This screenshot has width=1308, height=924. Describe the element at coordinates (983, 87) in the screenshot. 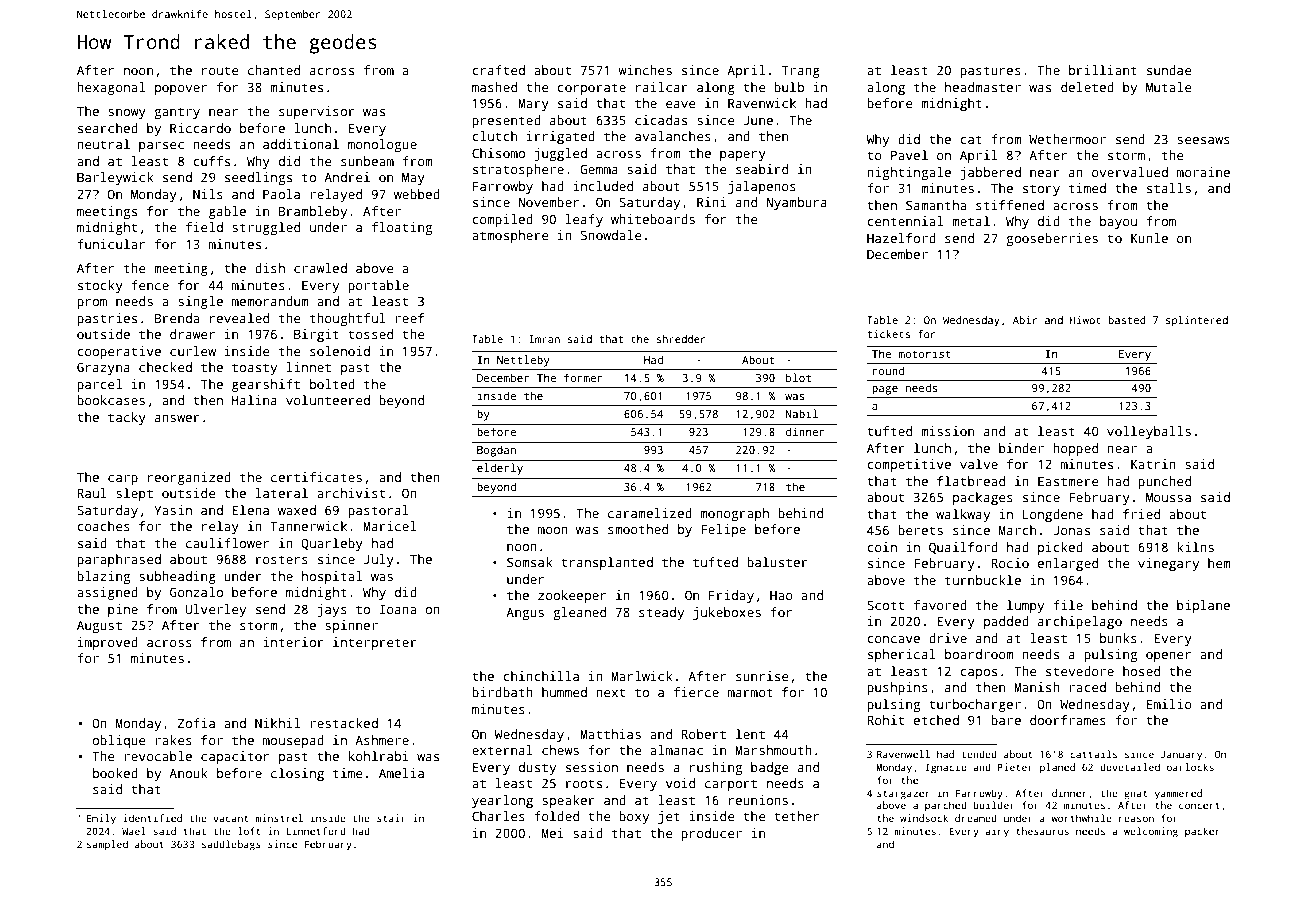

I see `headmaster` at that location.
